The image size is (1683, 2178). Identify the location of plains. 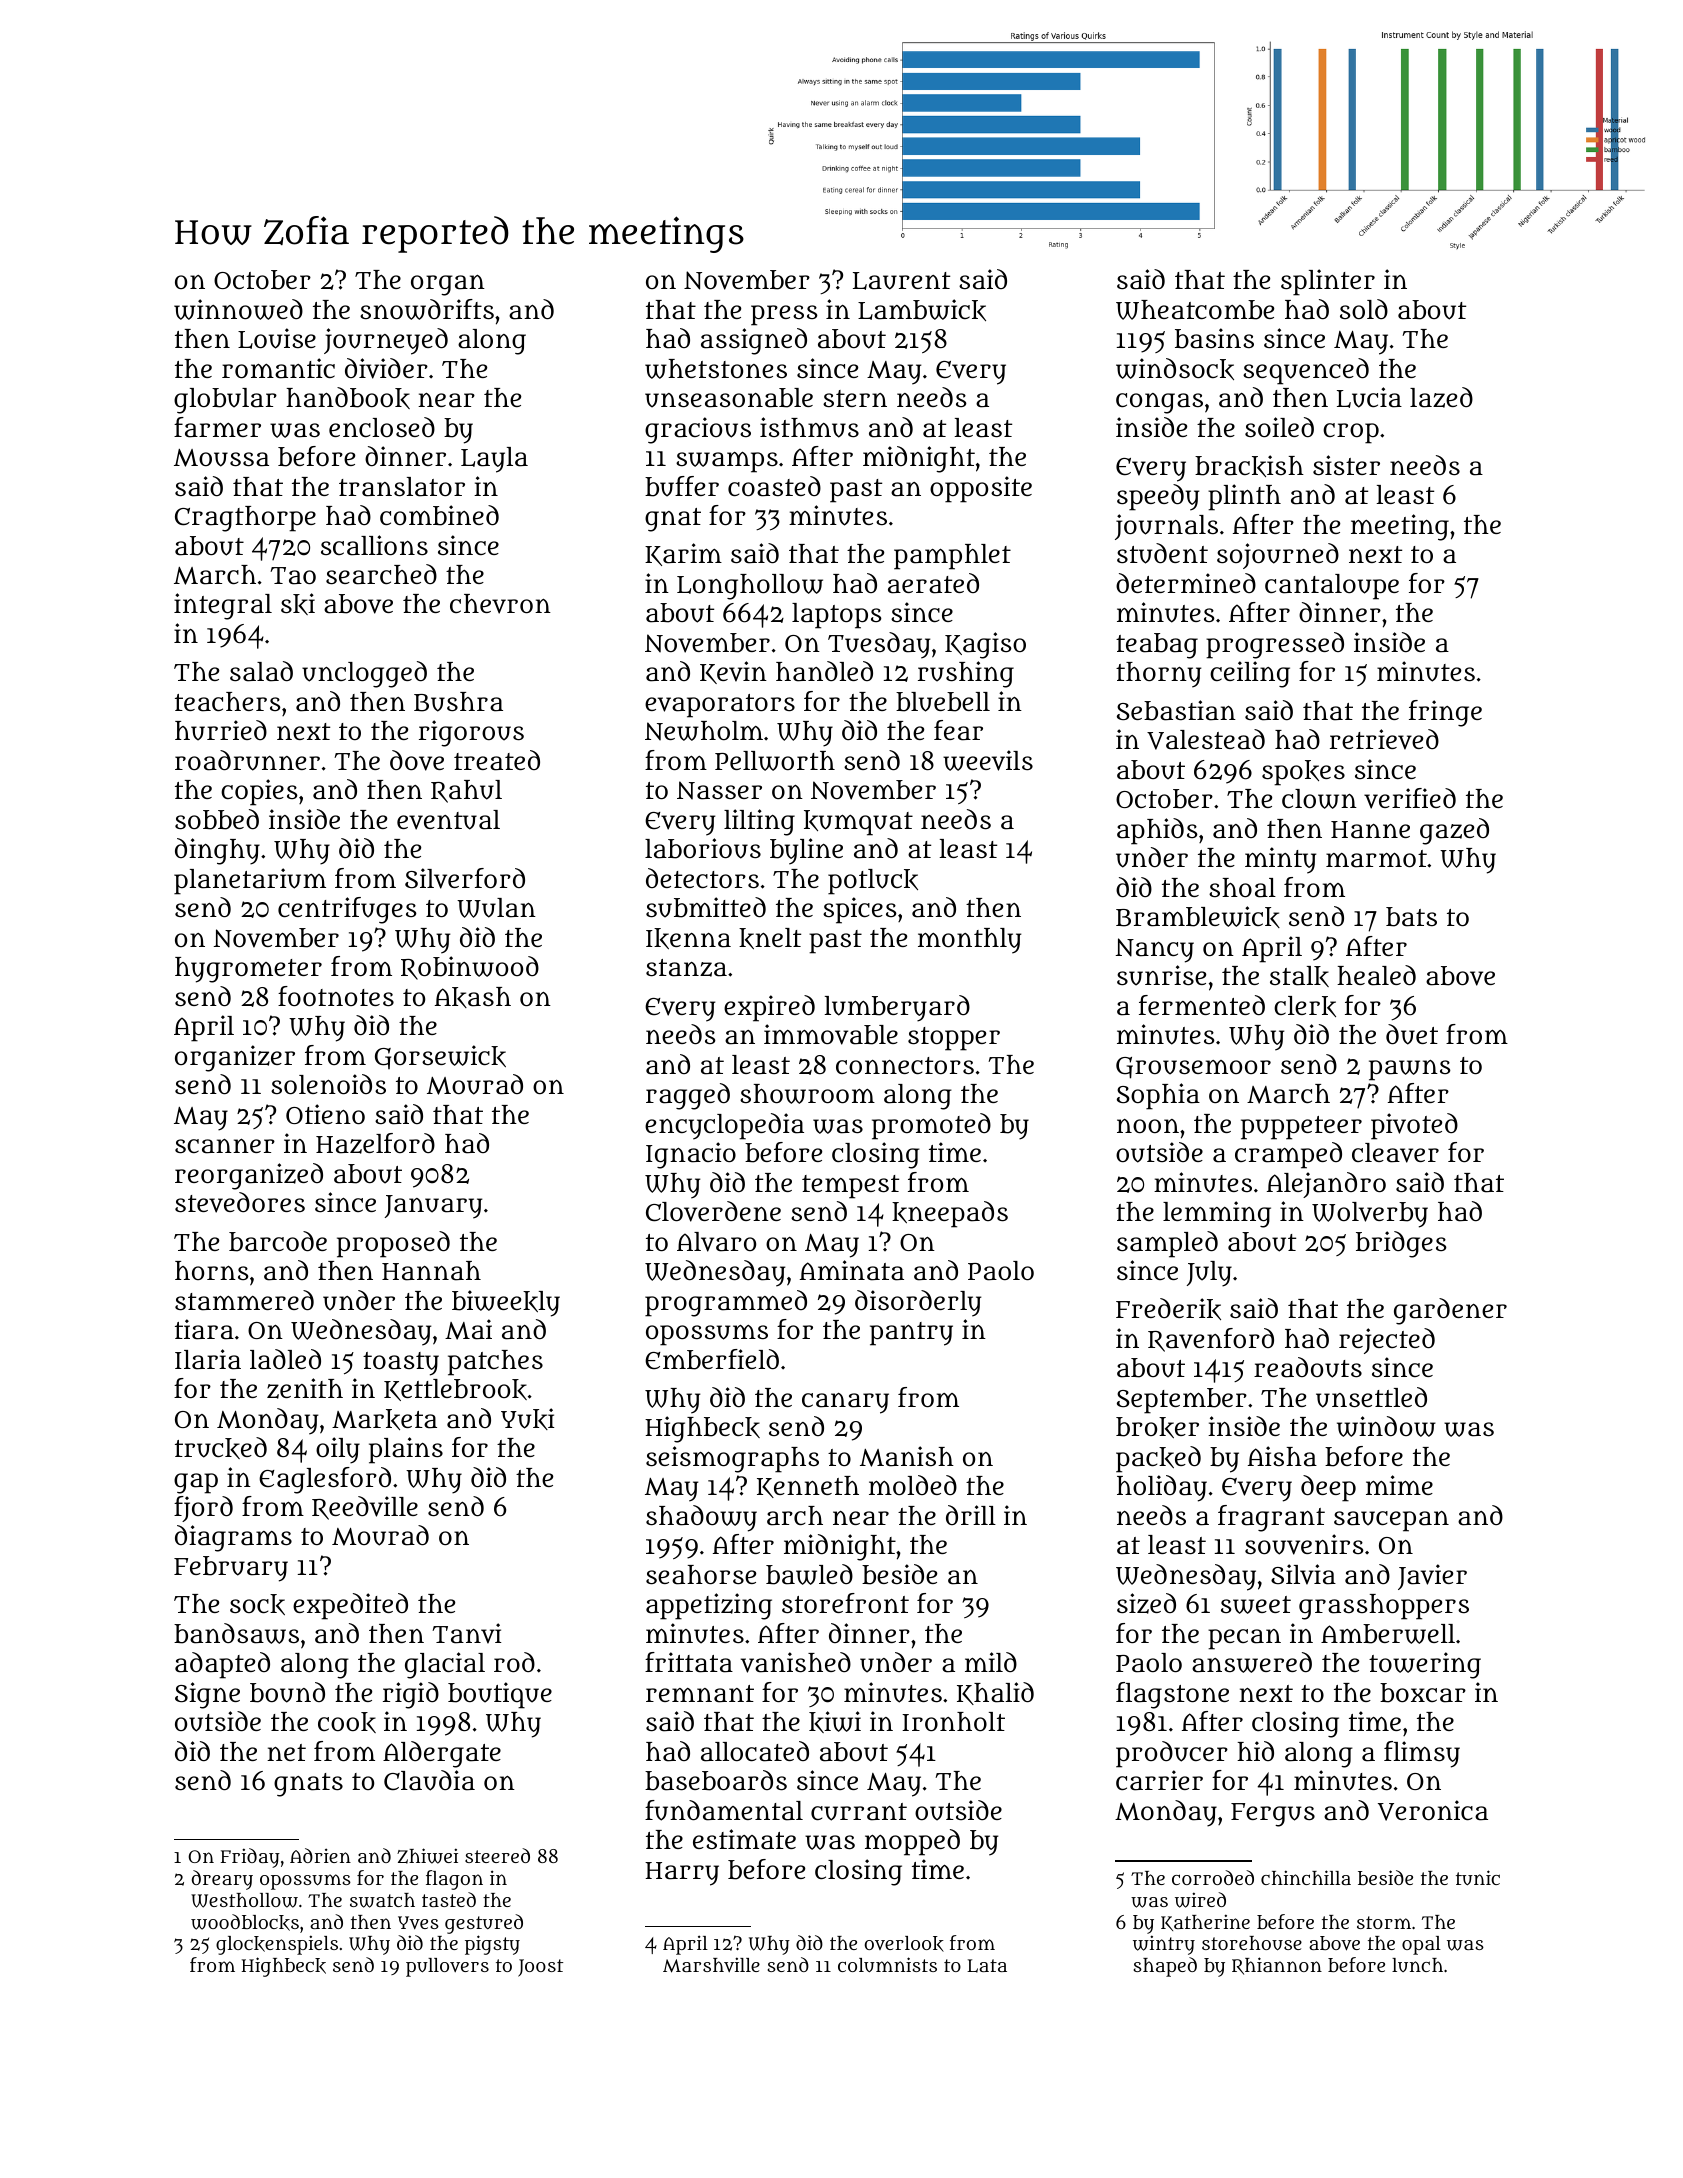
(406, 1450).
